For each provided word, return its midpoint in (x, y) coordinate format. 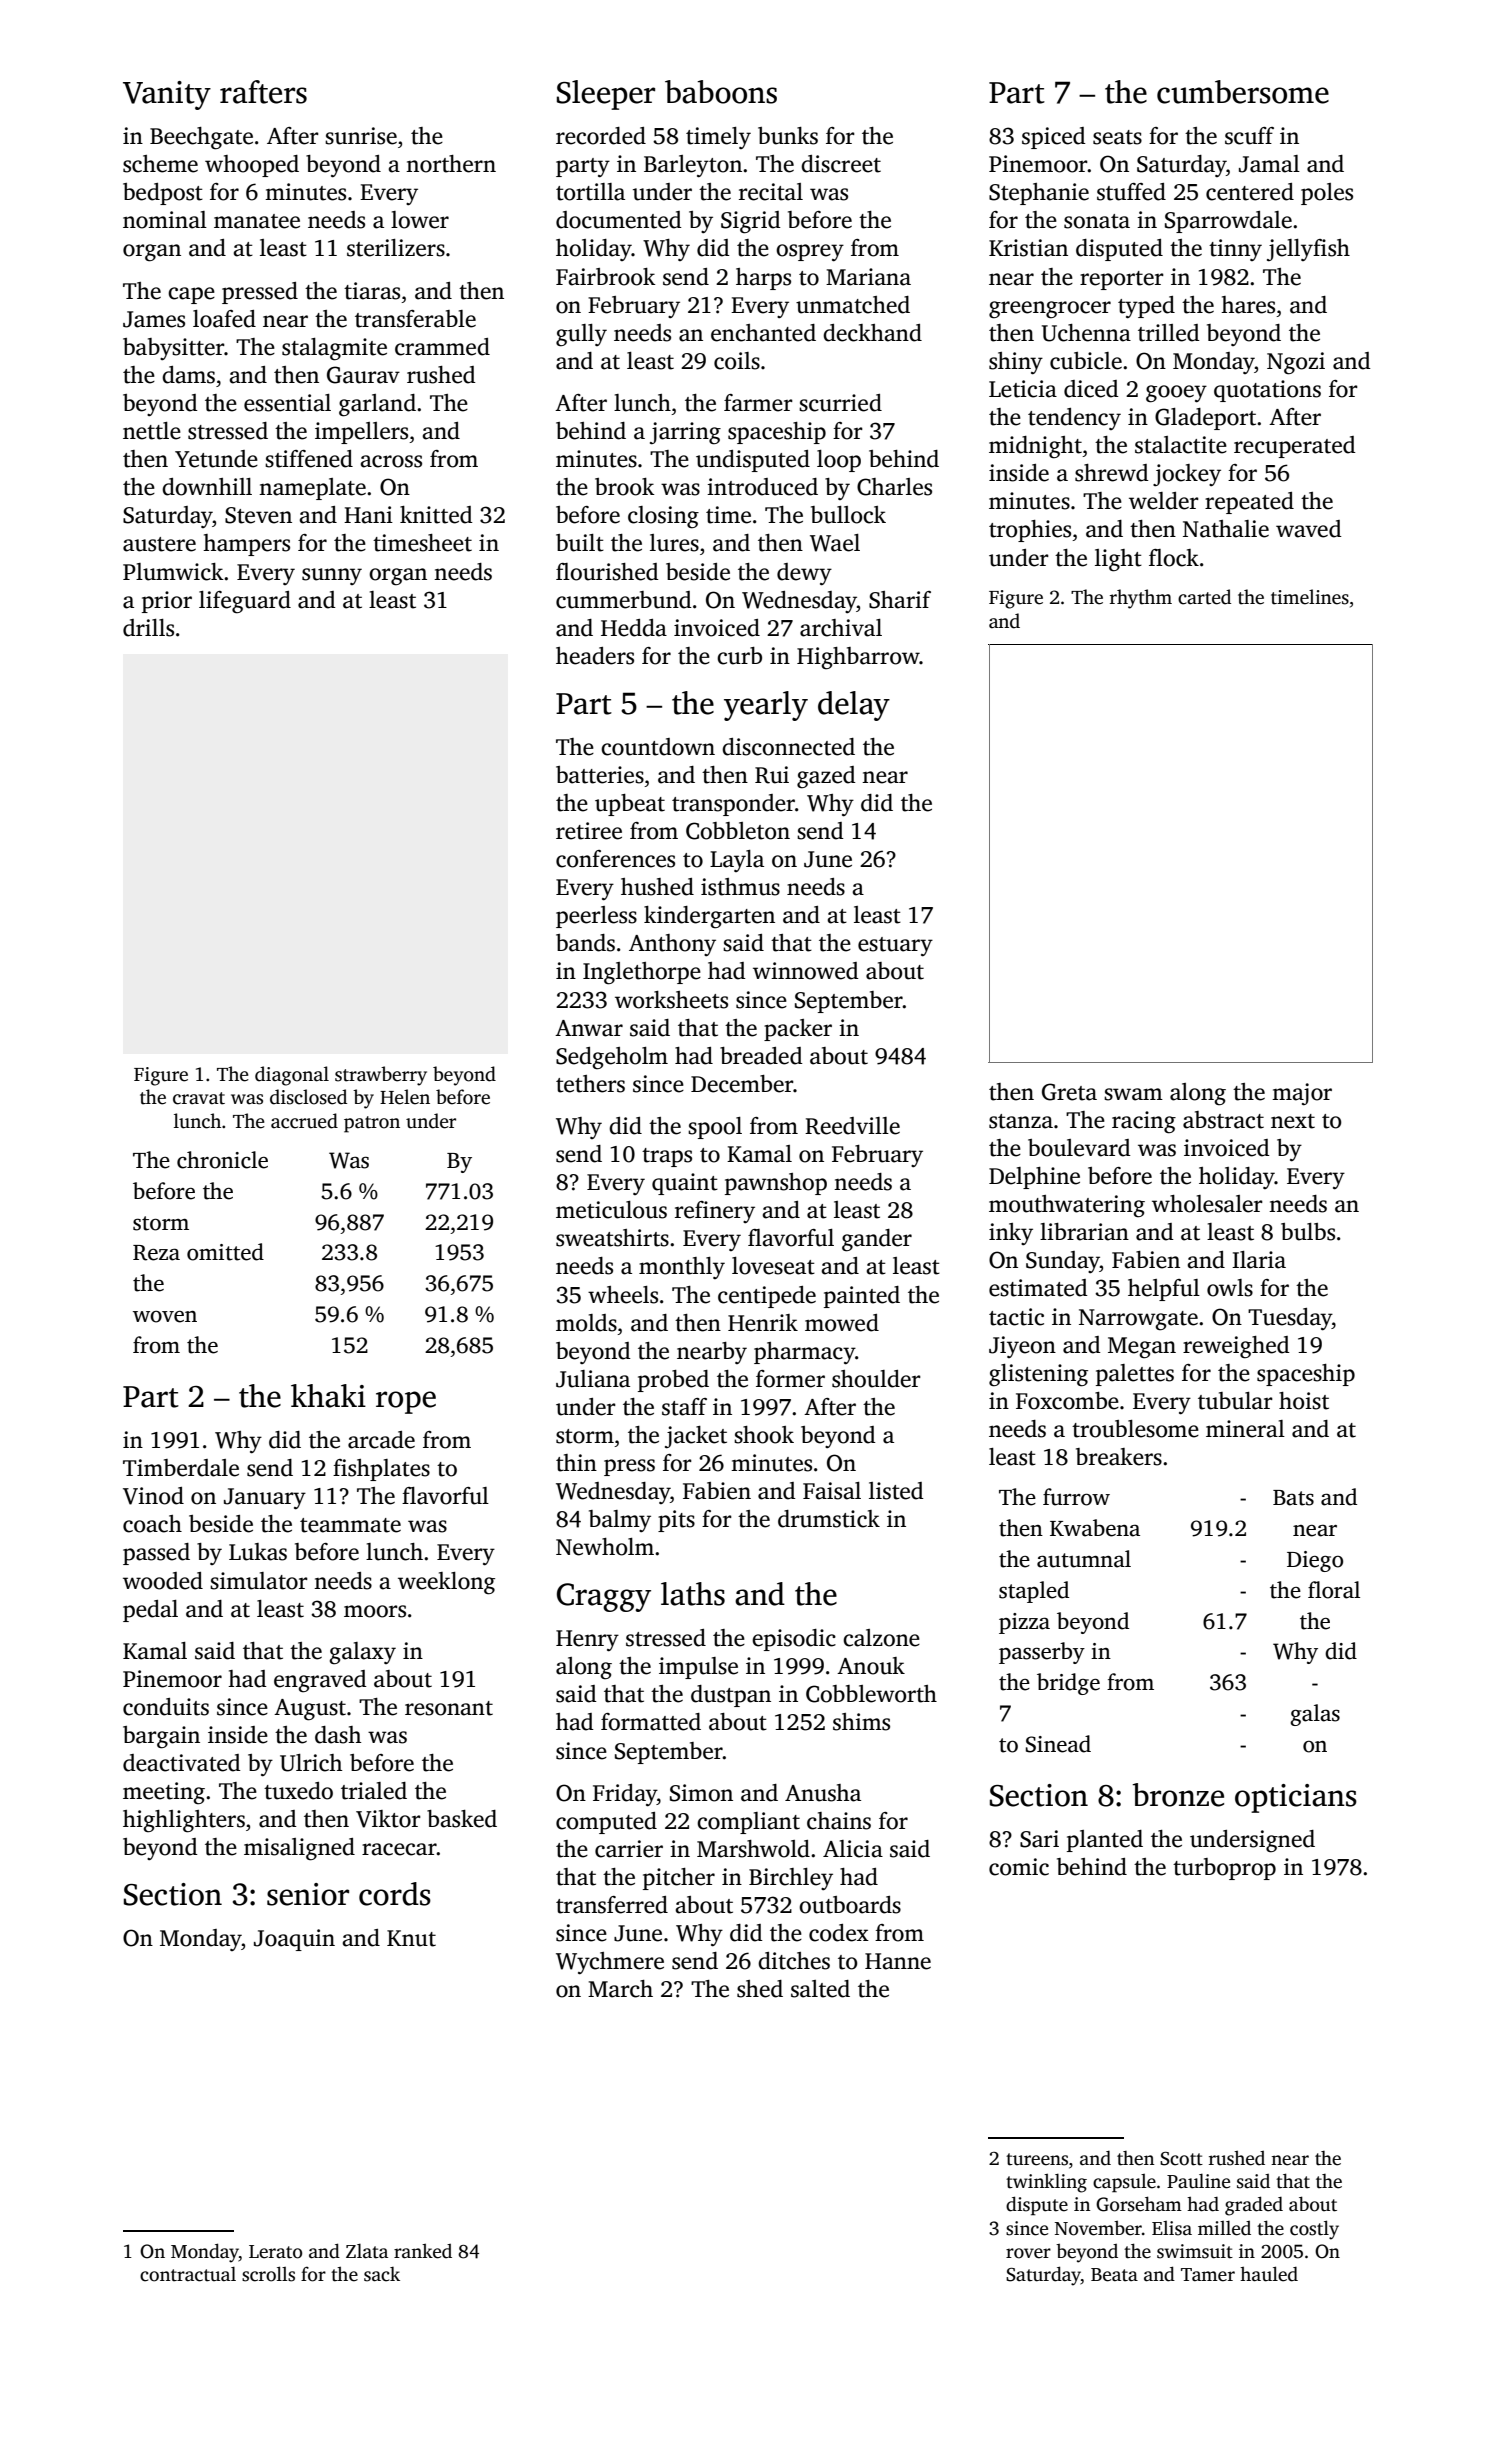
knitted (436, 515)
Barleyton (693, 166)
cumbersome (1243, 92)
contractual (188, 2274)
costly (1314, 2230)
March (620, 1989)
